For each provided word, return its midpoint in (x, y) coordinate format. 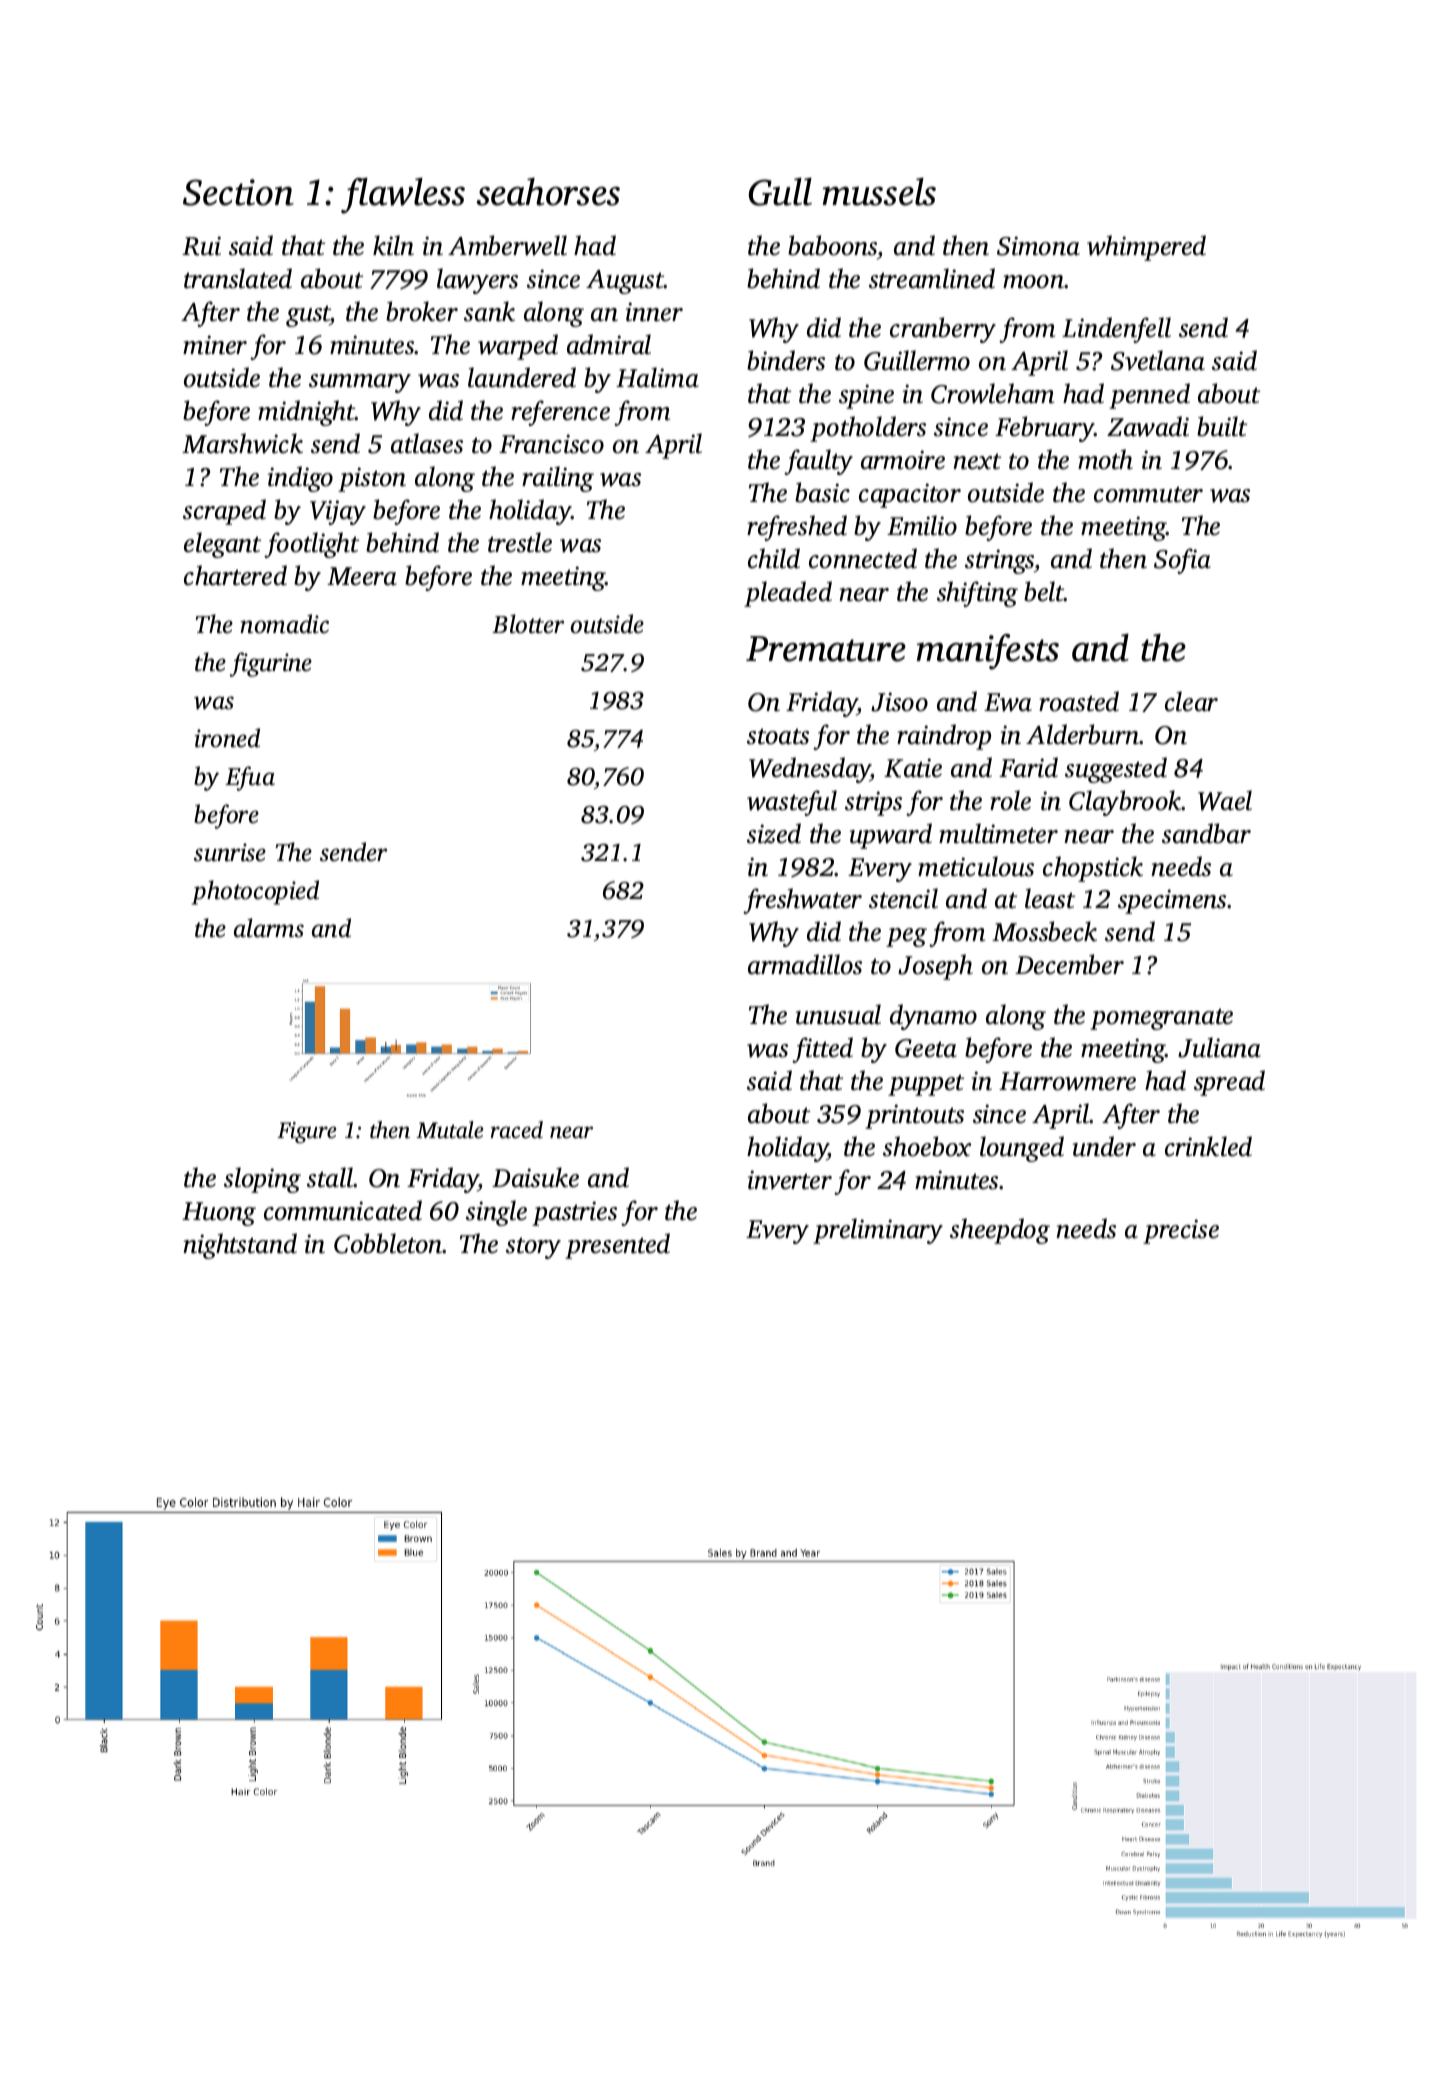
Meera (362, 576)
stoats (778, 736)
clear (1191, 701)
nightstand (240, 1246)
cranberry (943, 330)
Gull (780, 192)
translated (238, 278)
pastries (574, 1213)
